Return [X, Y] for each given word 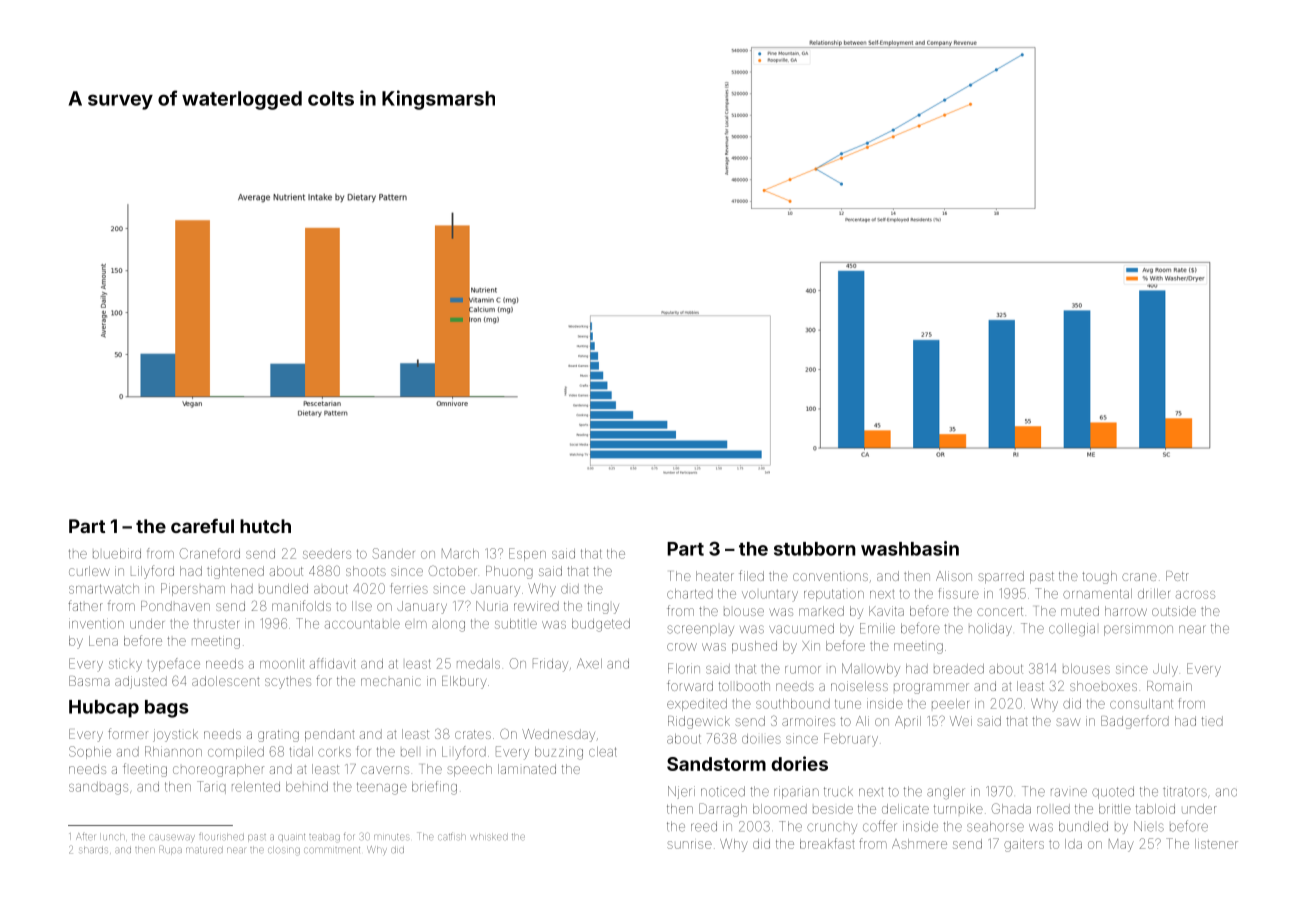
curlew [89, 571]
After [85, 836]
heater [715, 576]
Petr [1177, 576]
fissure [959, 593]
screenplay [700, 630]
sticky [125, 665]
